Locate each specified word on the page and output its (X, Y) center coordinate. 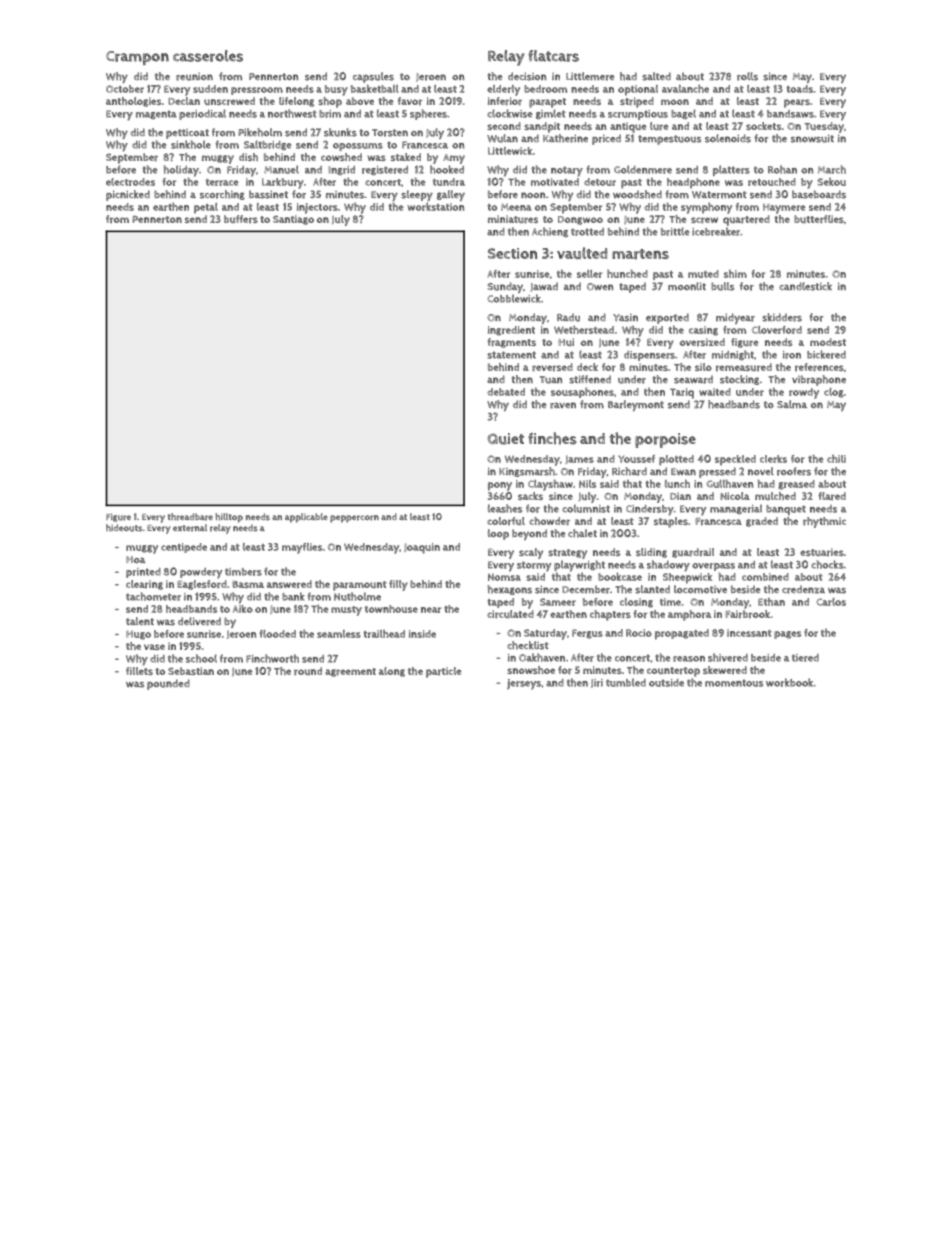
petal (206, 208)
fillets (139, 671)
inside (422, 634)
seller (589, 274)
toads (799, 89)
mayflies (302, 548)
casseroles (208, 56)
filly (398, 585)
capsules (373, 77)
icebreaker (716, 231)
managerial (736, 509)
